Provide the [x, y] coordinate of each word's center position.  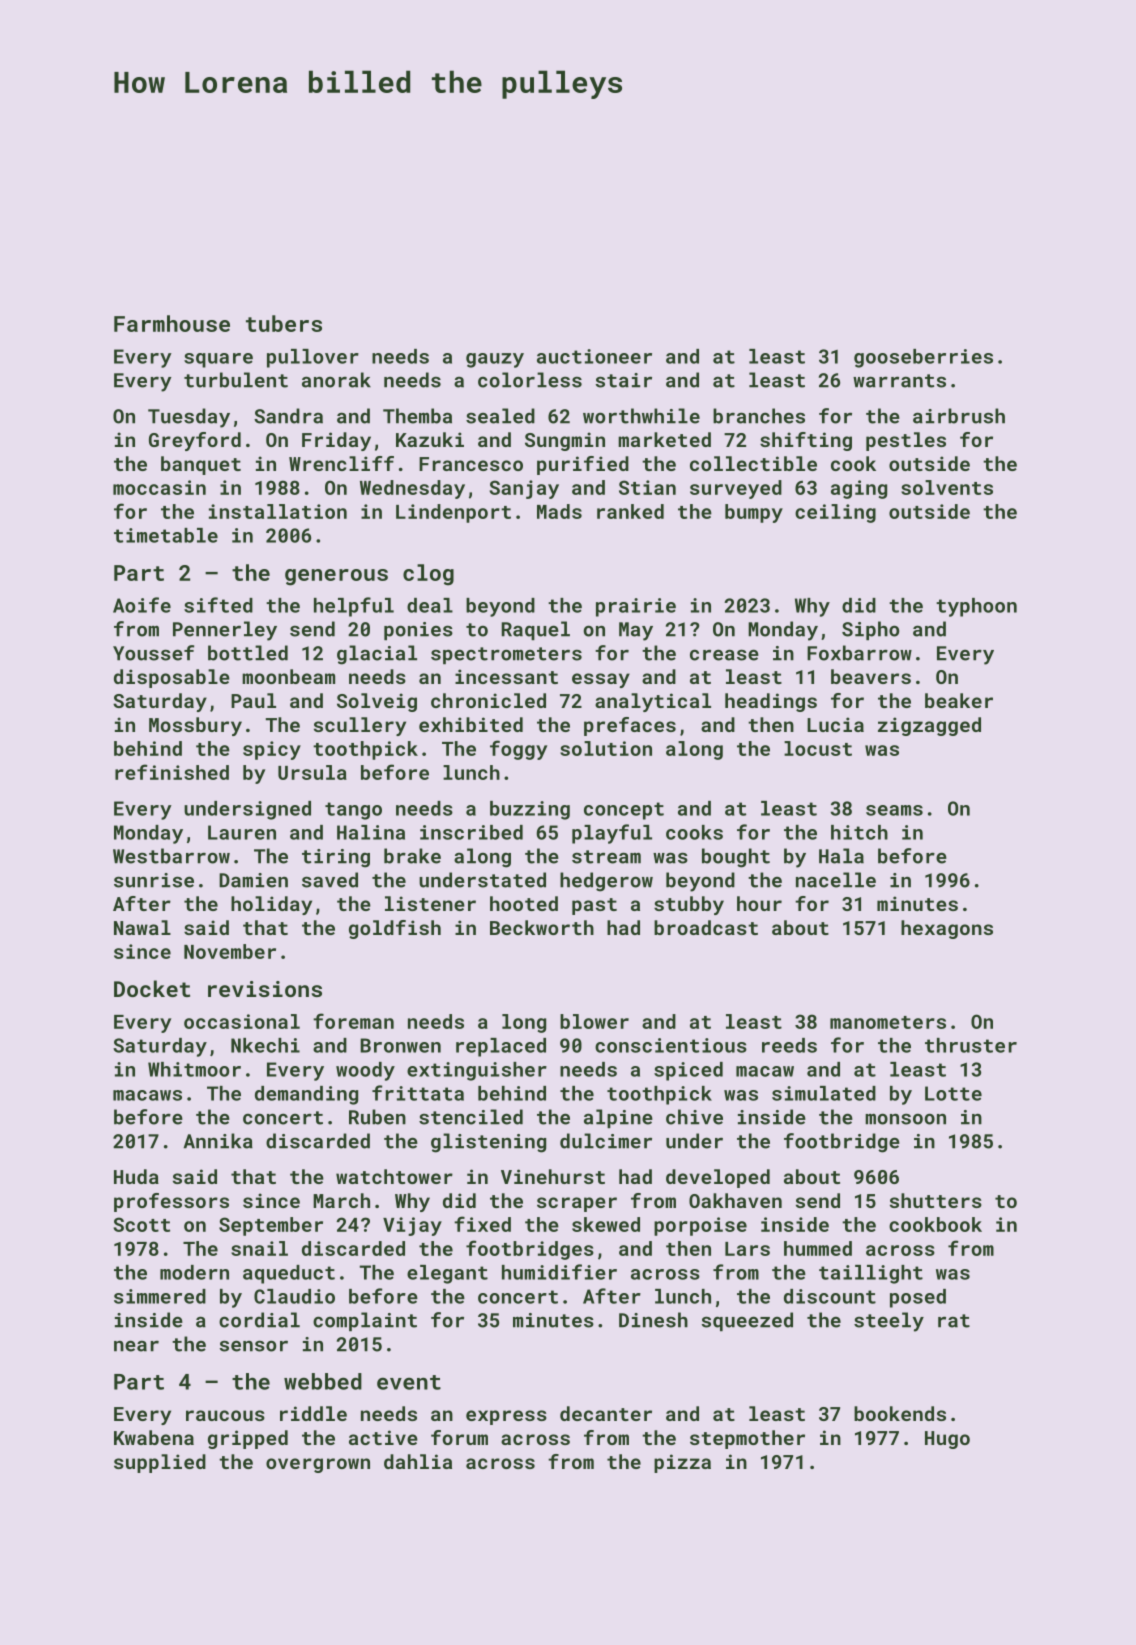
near [136, 1346]
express [506, 1417]
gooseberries [923, 358]
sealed [500, 416]
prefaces [630, 726]
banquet [201, 465]
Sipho [870, 630]
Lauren [242, 832]
